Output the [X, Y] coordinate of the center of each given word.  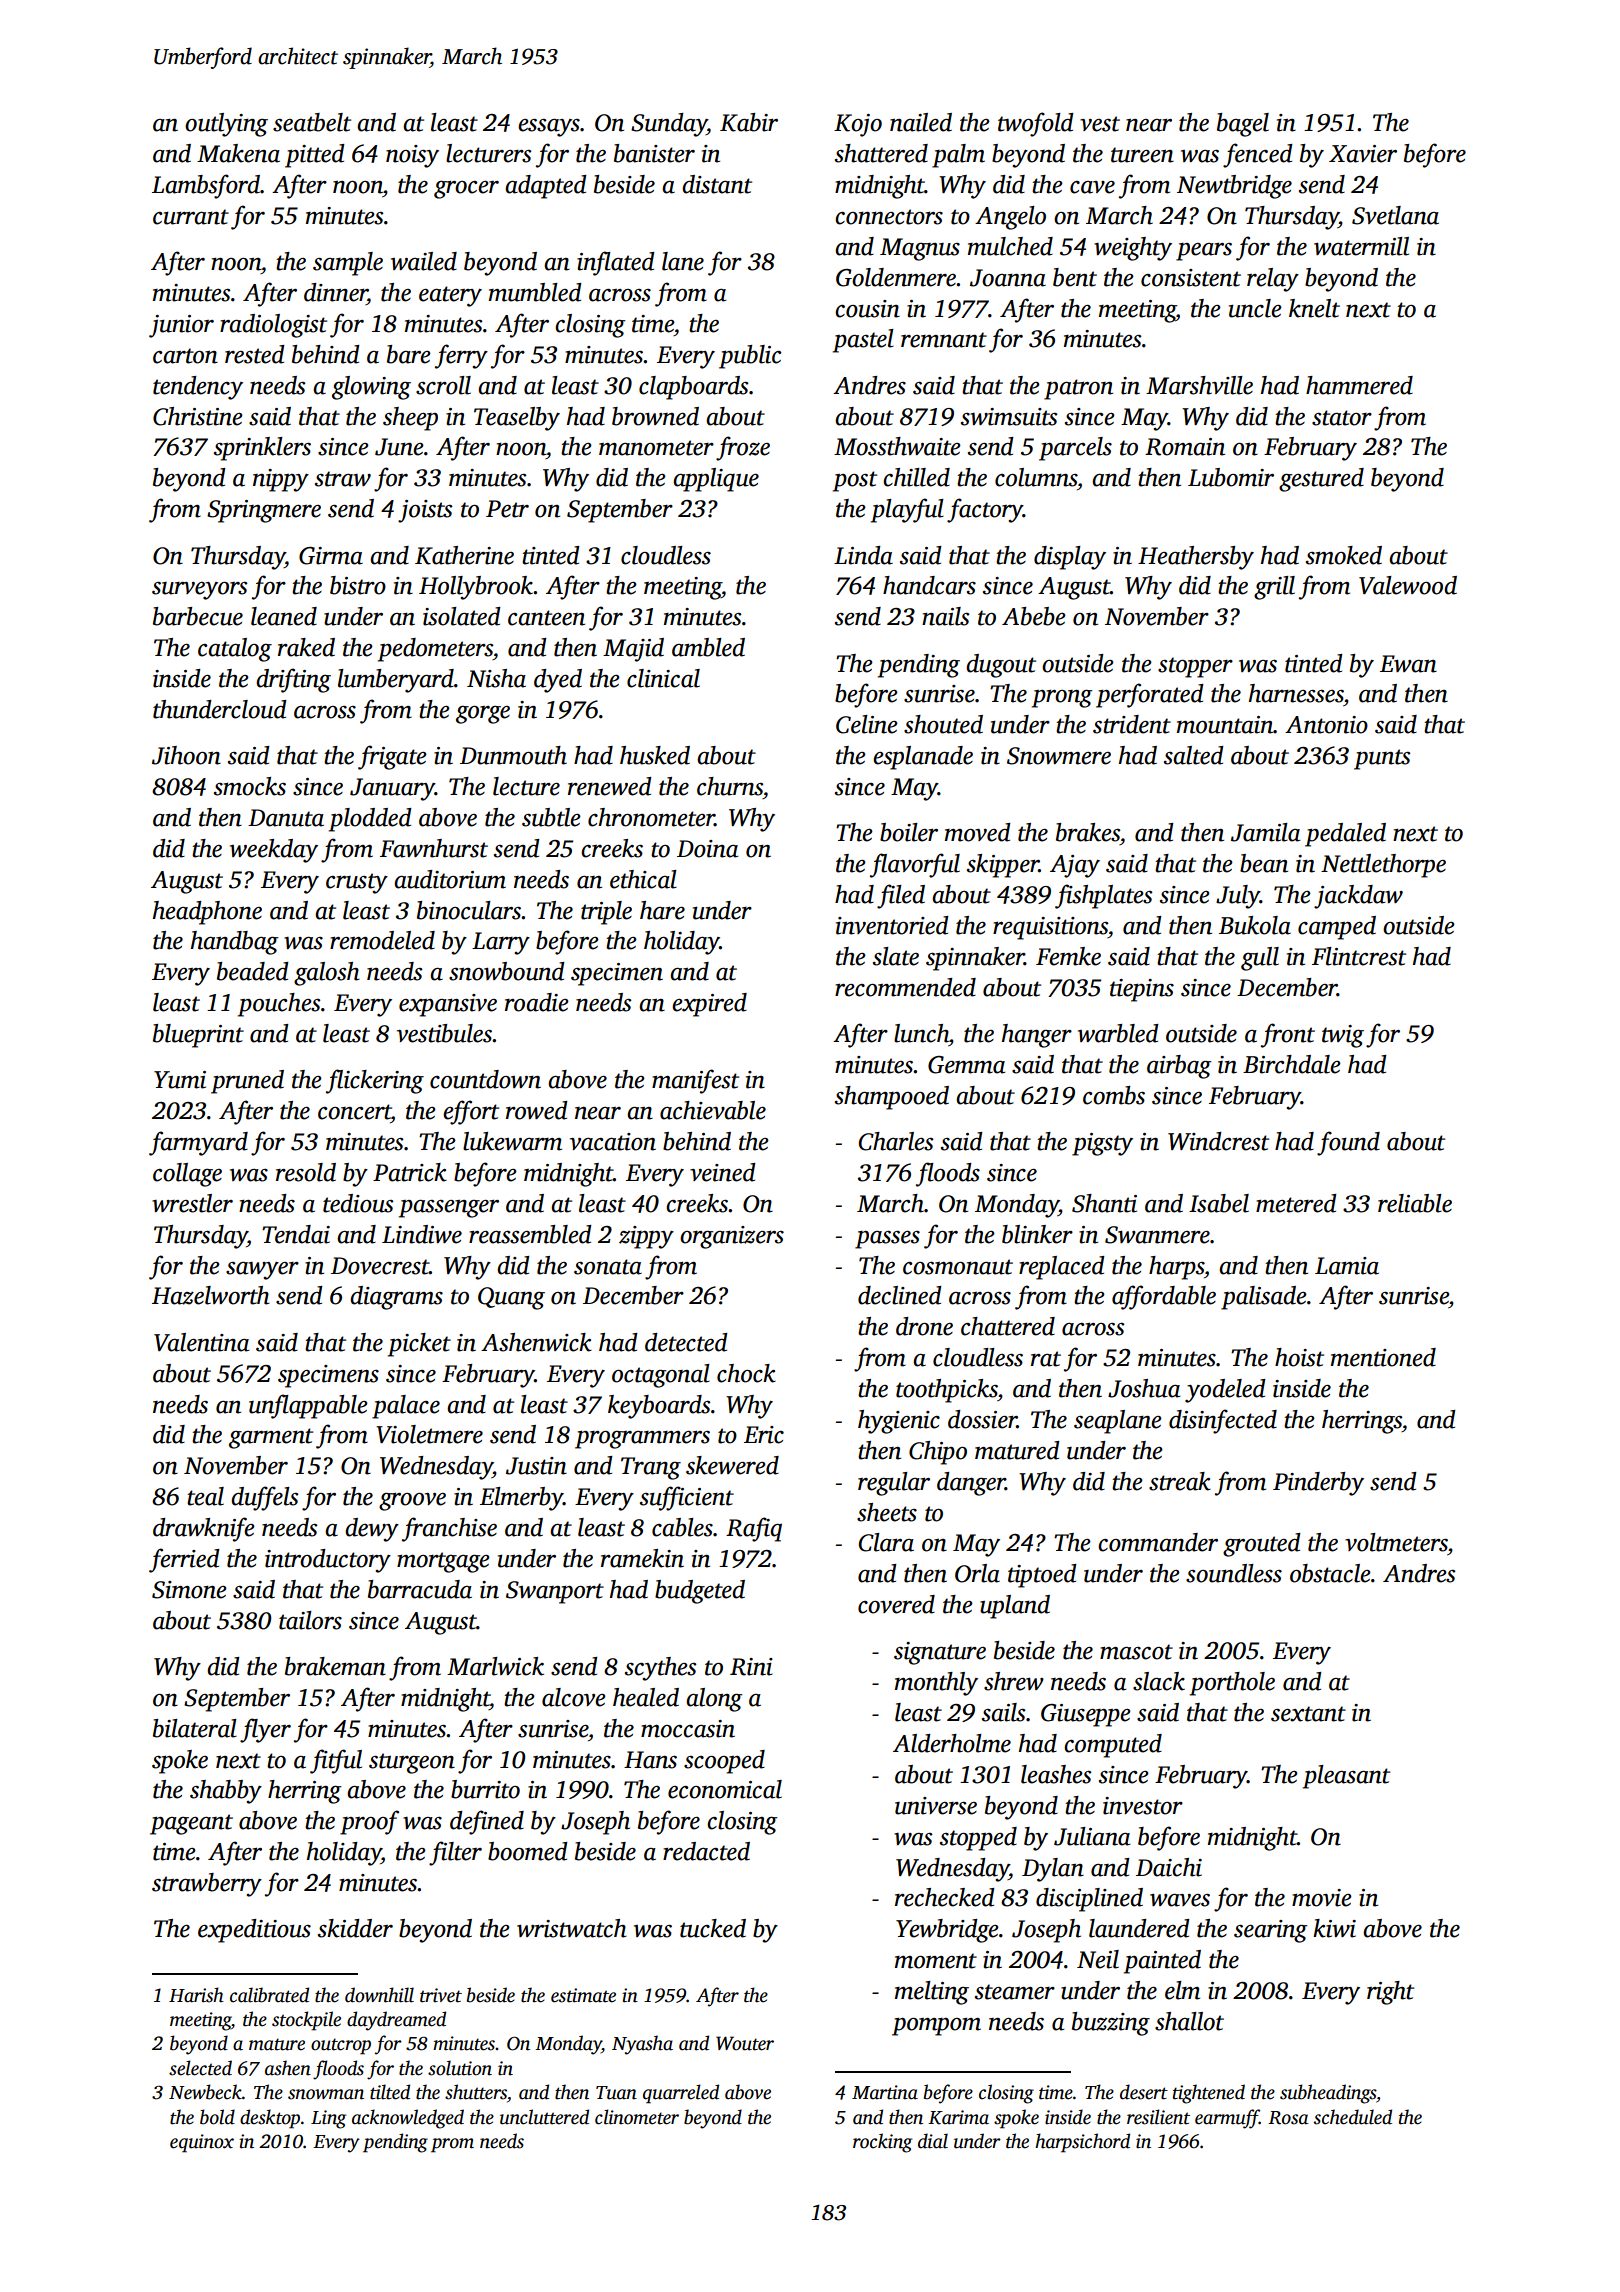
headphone [207, 913]
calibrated [269, 1995]
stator [1342, 418]
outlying [226, 125]
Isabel [1219, 1203]
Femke [1068, 956]
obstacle [1330, 1573]
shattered [881, 153]
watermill [1361, 246]
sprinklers [262, 449]
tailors [310, 1620]
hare [662, 910]
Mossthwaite [897, 446]
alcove [574, 1697]
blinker [1037, 1234]
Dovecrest [380, 1266]
